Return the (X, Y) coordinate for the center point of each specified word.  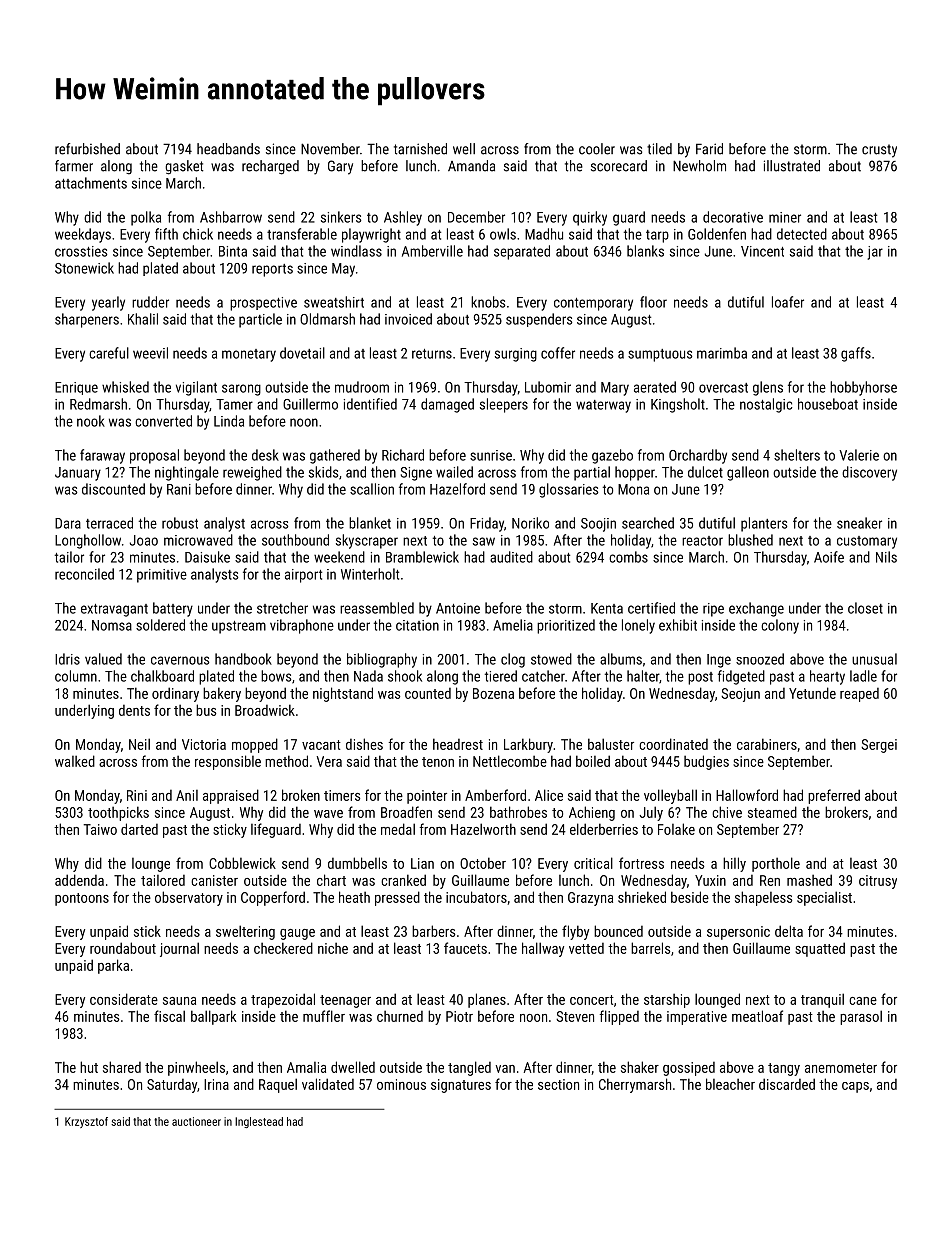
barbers (434, 931)
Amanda (471, 166)
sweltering (245, 932)
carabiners (767, 744)
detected (802, 234)
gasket (184, 167)
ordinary (175, 694)
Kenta (607, 608)
